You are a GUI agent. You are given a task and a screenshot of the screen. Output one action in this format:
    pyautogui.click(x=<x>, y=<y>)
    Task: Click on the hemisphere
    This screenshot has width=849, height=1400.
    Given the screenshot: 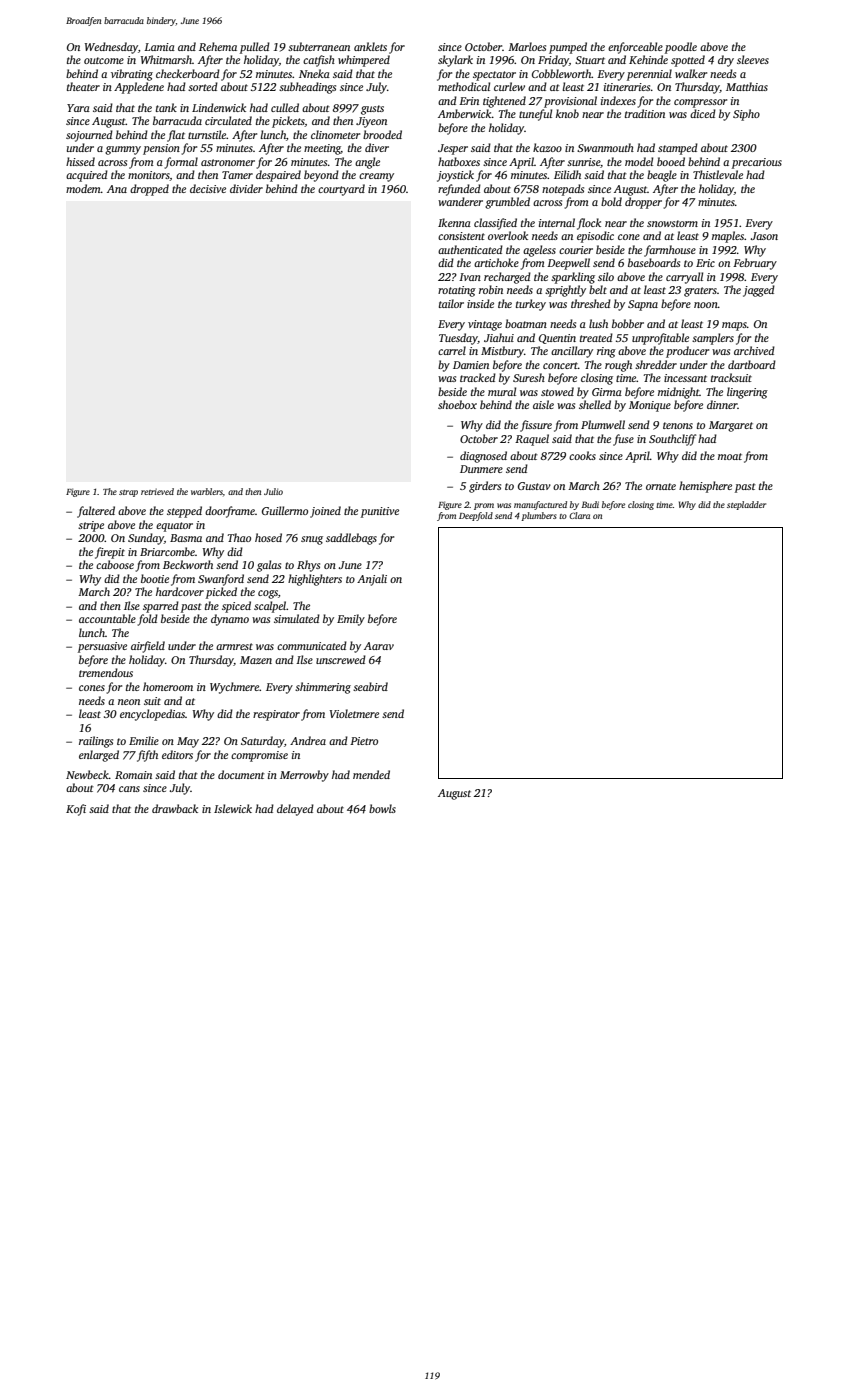 What is the action you would take?
    pyautogui.click(x=705, y=487)
